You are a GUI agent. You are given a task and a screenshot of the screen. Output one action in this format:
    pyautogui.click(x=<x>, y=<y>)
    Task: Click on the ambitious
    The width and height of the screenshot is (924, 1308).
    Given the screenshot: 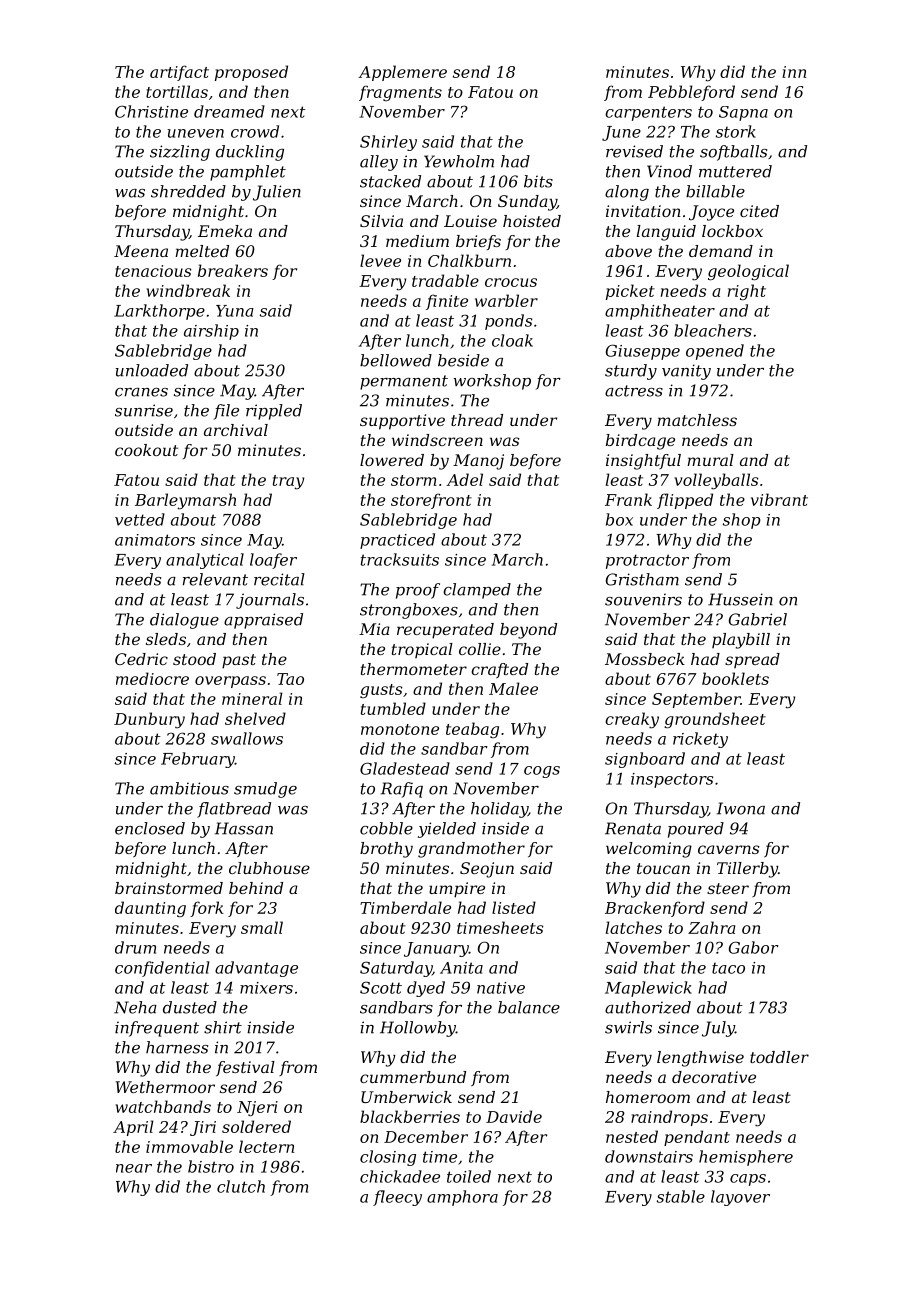 What is the action you would take?
    pyautogui.click(x=189, y=788)
